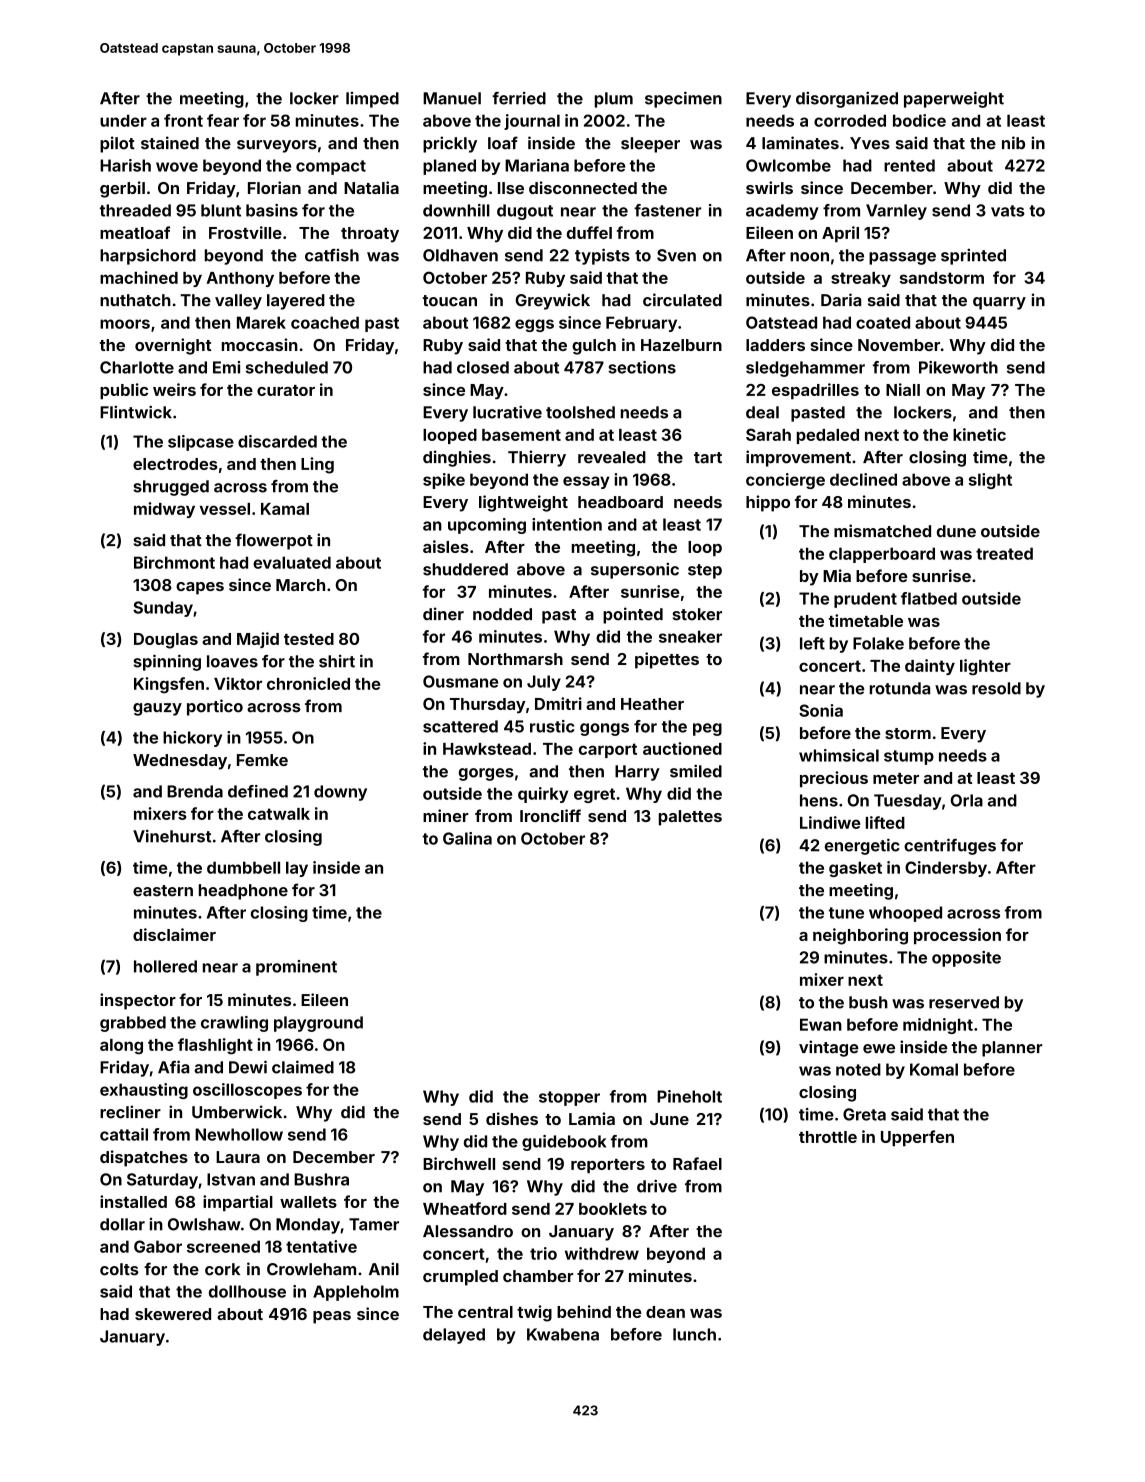  What do you see at coordinates (296, 968) in the screenshot?
I see `prominent` at bounding box center [296, 968].
